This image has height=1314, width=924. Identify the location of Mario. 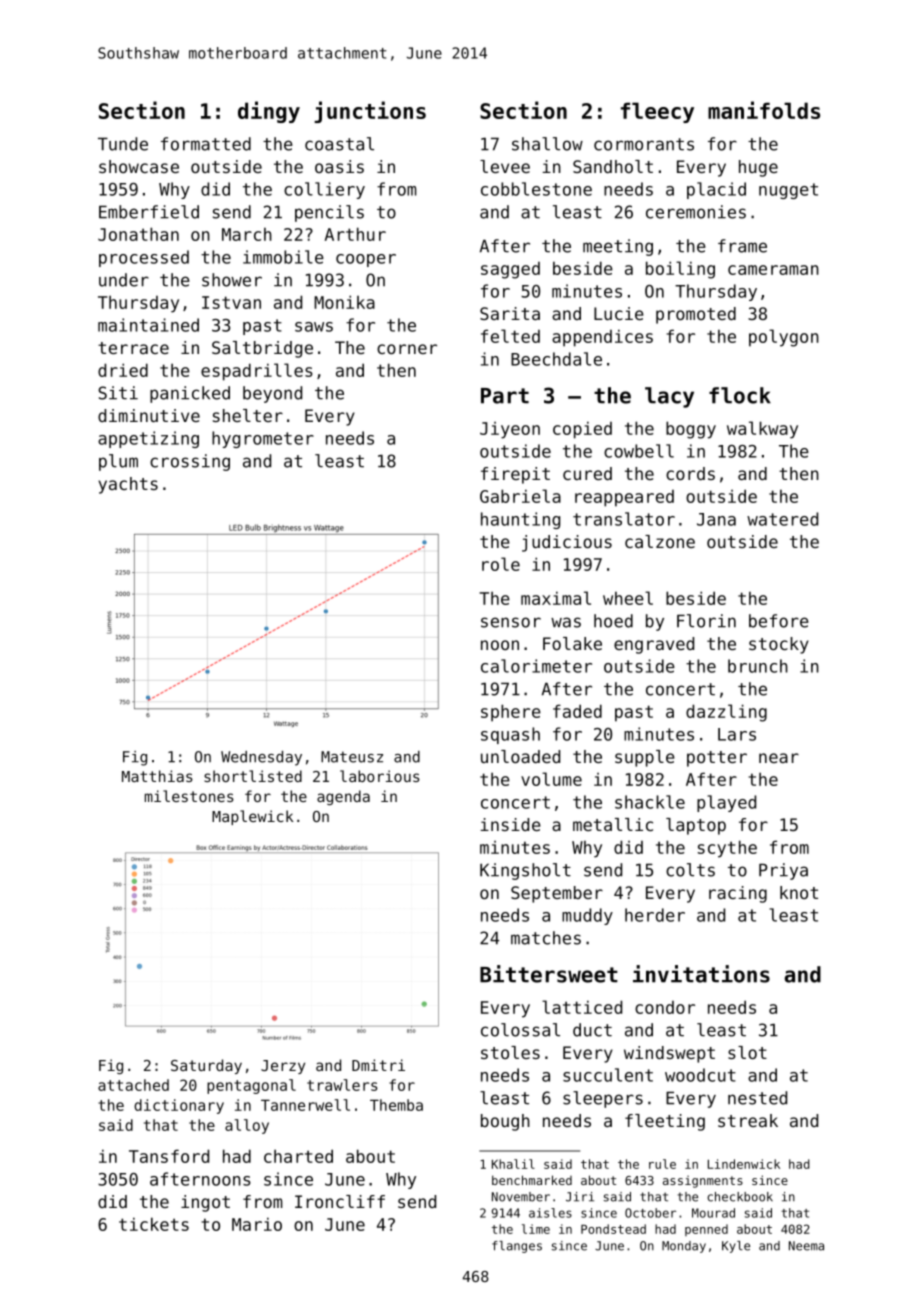
(257, 1224).
